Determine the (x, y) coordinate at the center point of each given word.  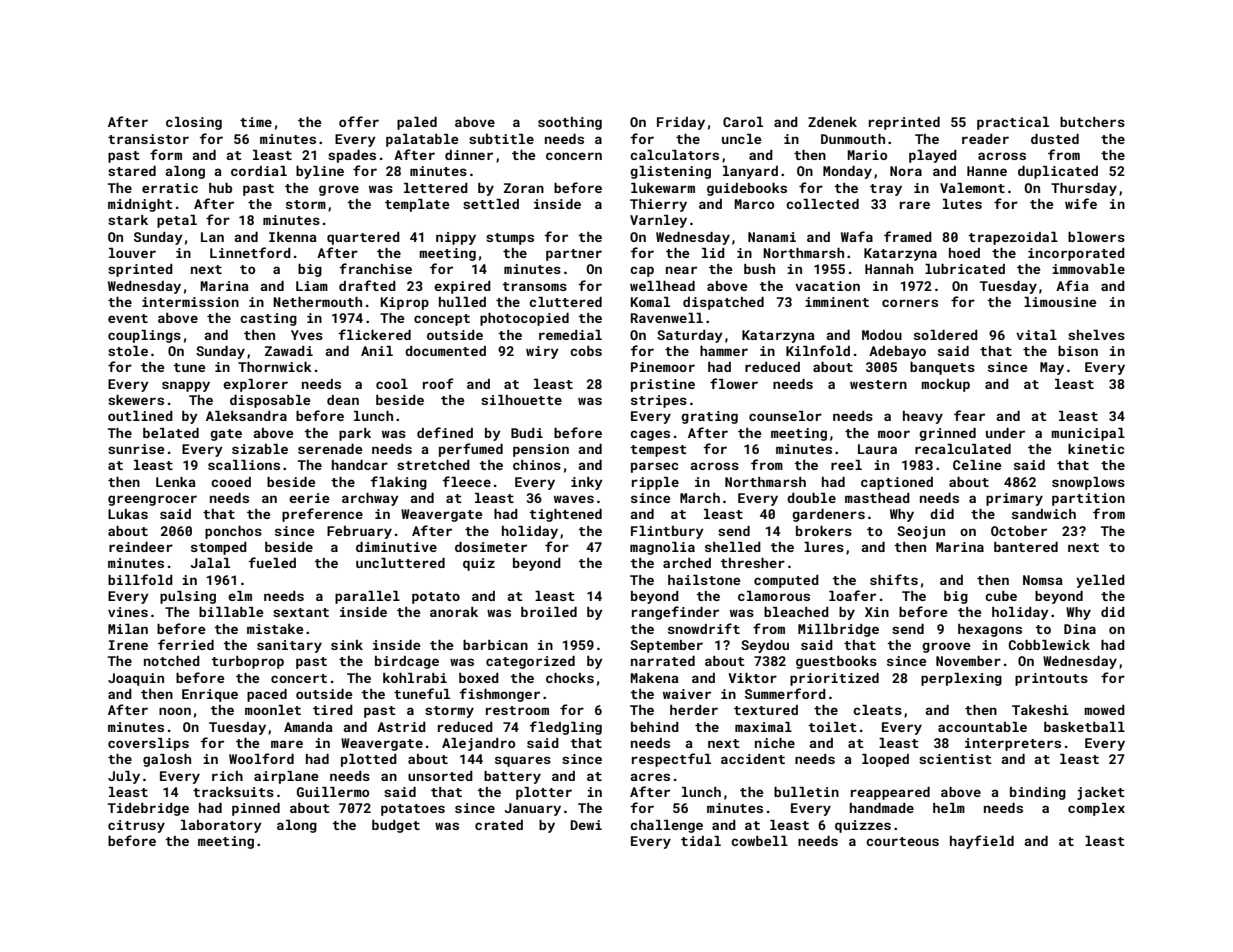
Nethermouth (317, 302)
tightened (565, 515)
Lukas (128, 514)
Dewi (586, 825)
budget (396, 826)
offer (359, 121)
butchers (1092, 122)
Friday (681, 123)
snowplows (1088, 483)
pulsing (188, 597)
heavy (923, 417)
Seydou (765, 646)
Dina (1080, 629)
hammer (724, 351)
